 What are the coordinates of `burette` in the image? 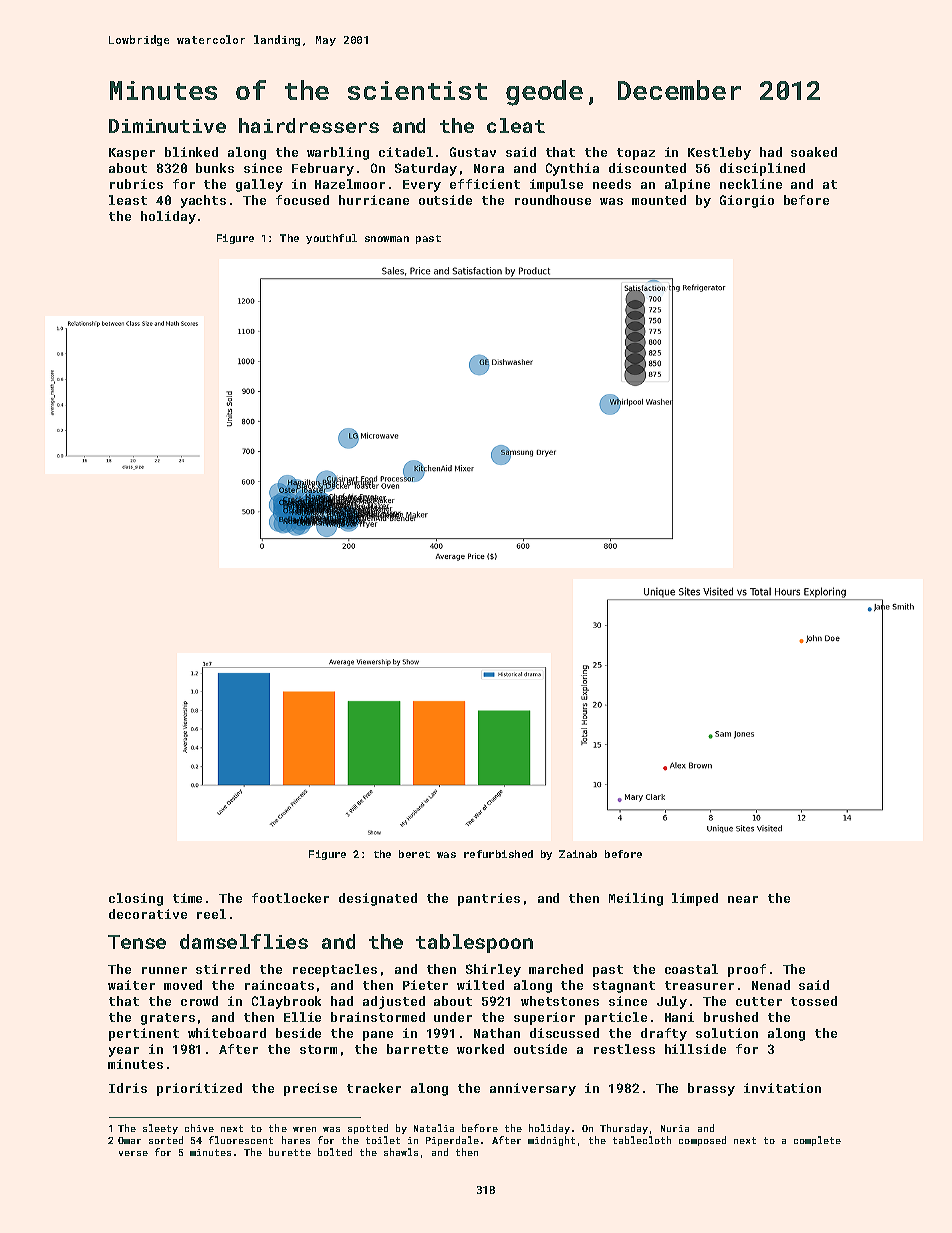 It's located at (290, 1152).
